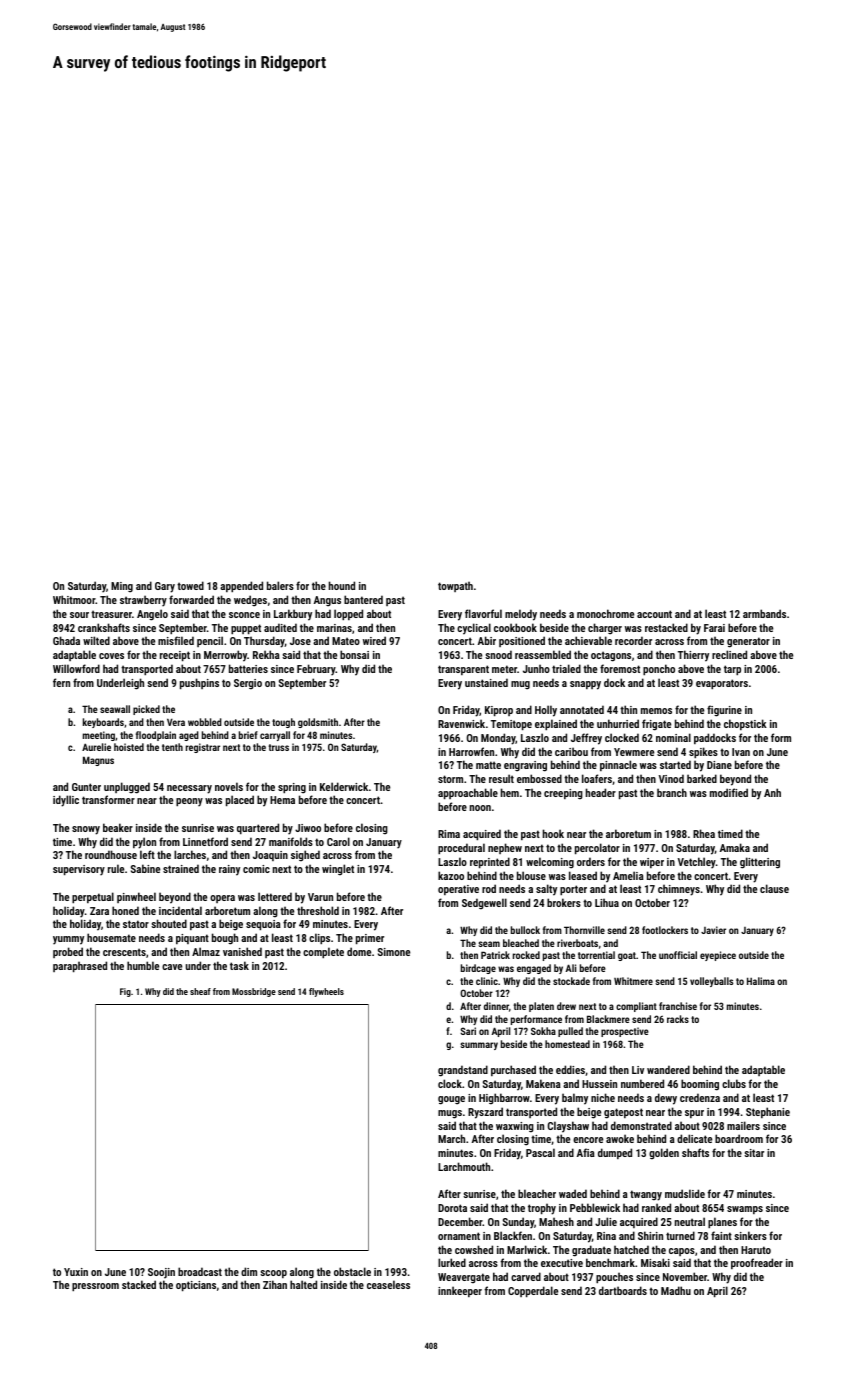 The height and width of the screenshot is (1400, 849). What do you see at coordinates (68, 940) in the screenshot?
I see `yummy` at bounding box center [68, 940].
